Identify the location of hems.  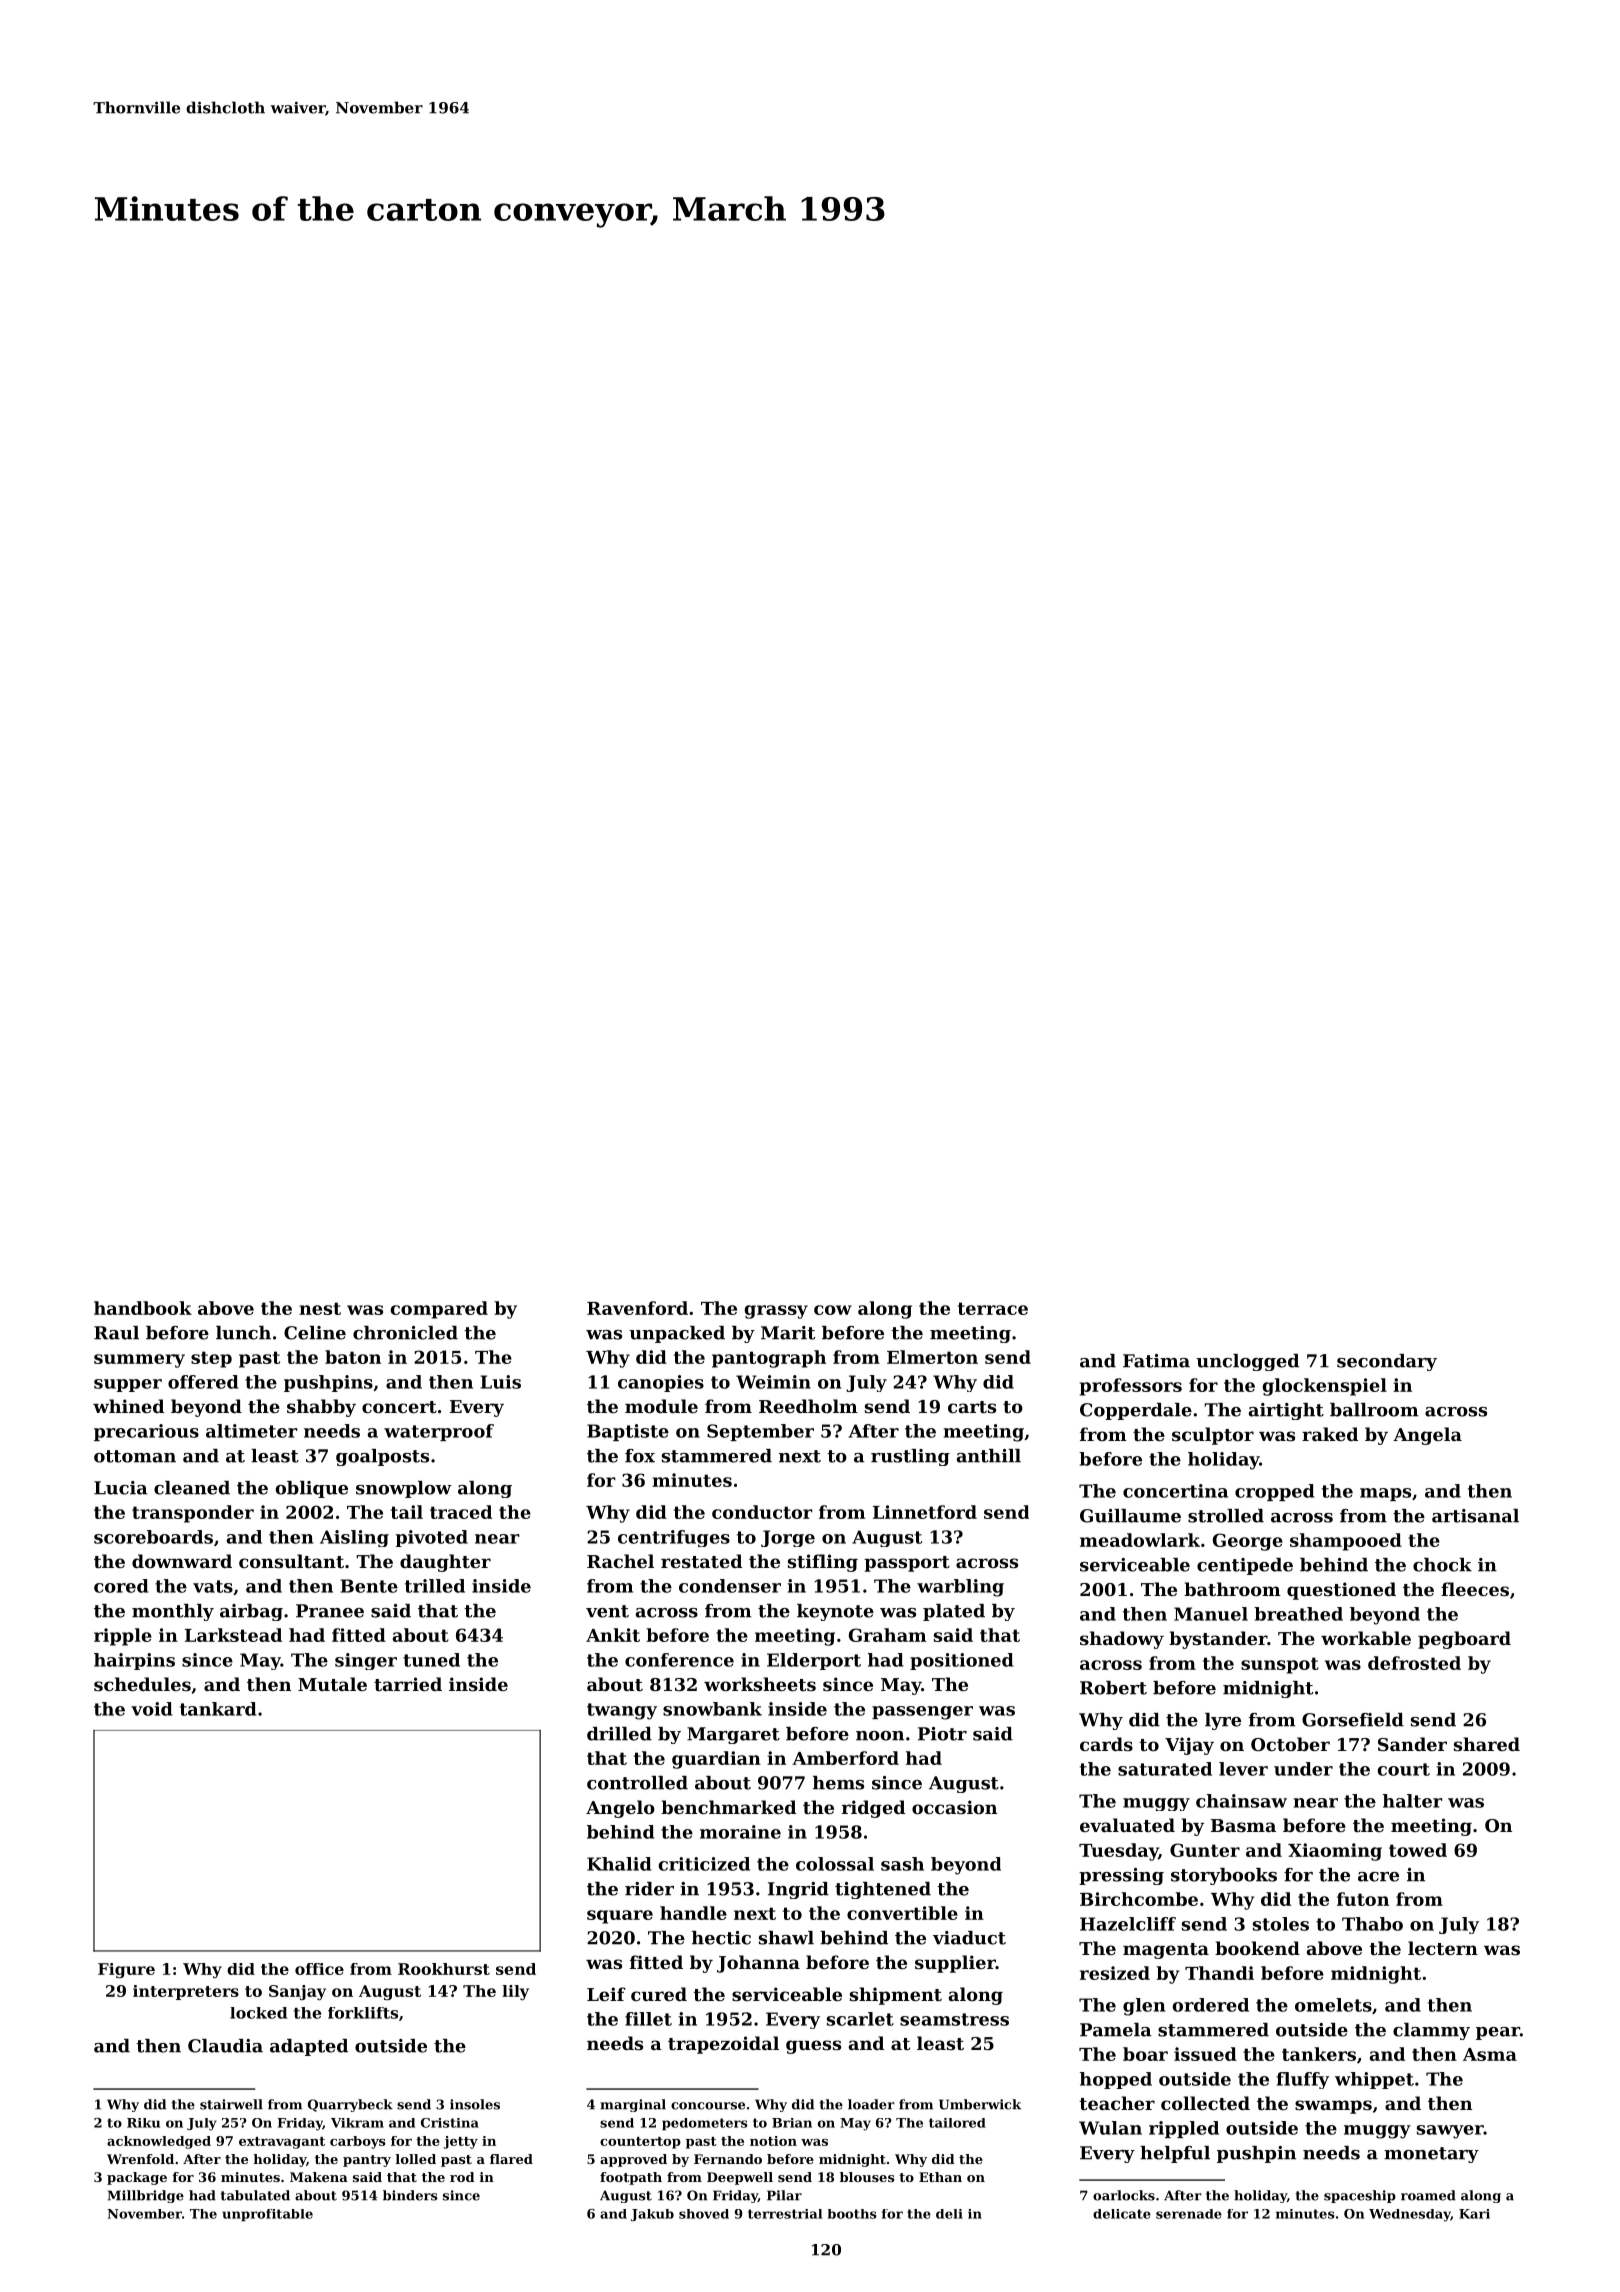
(838, 1783).
